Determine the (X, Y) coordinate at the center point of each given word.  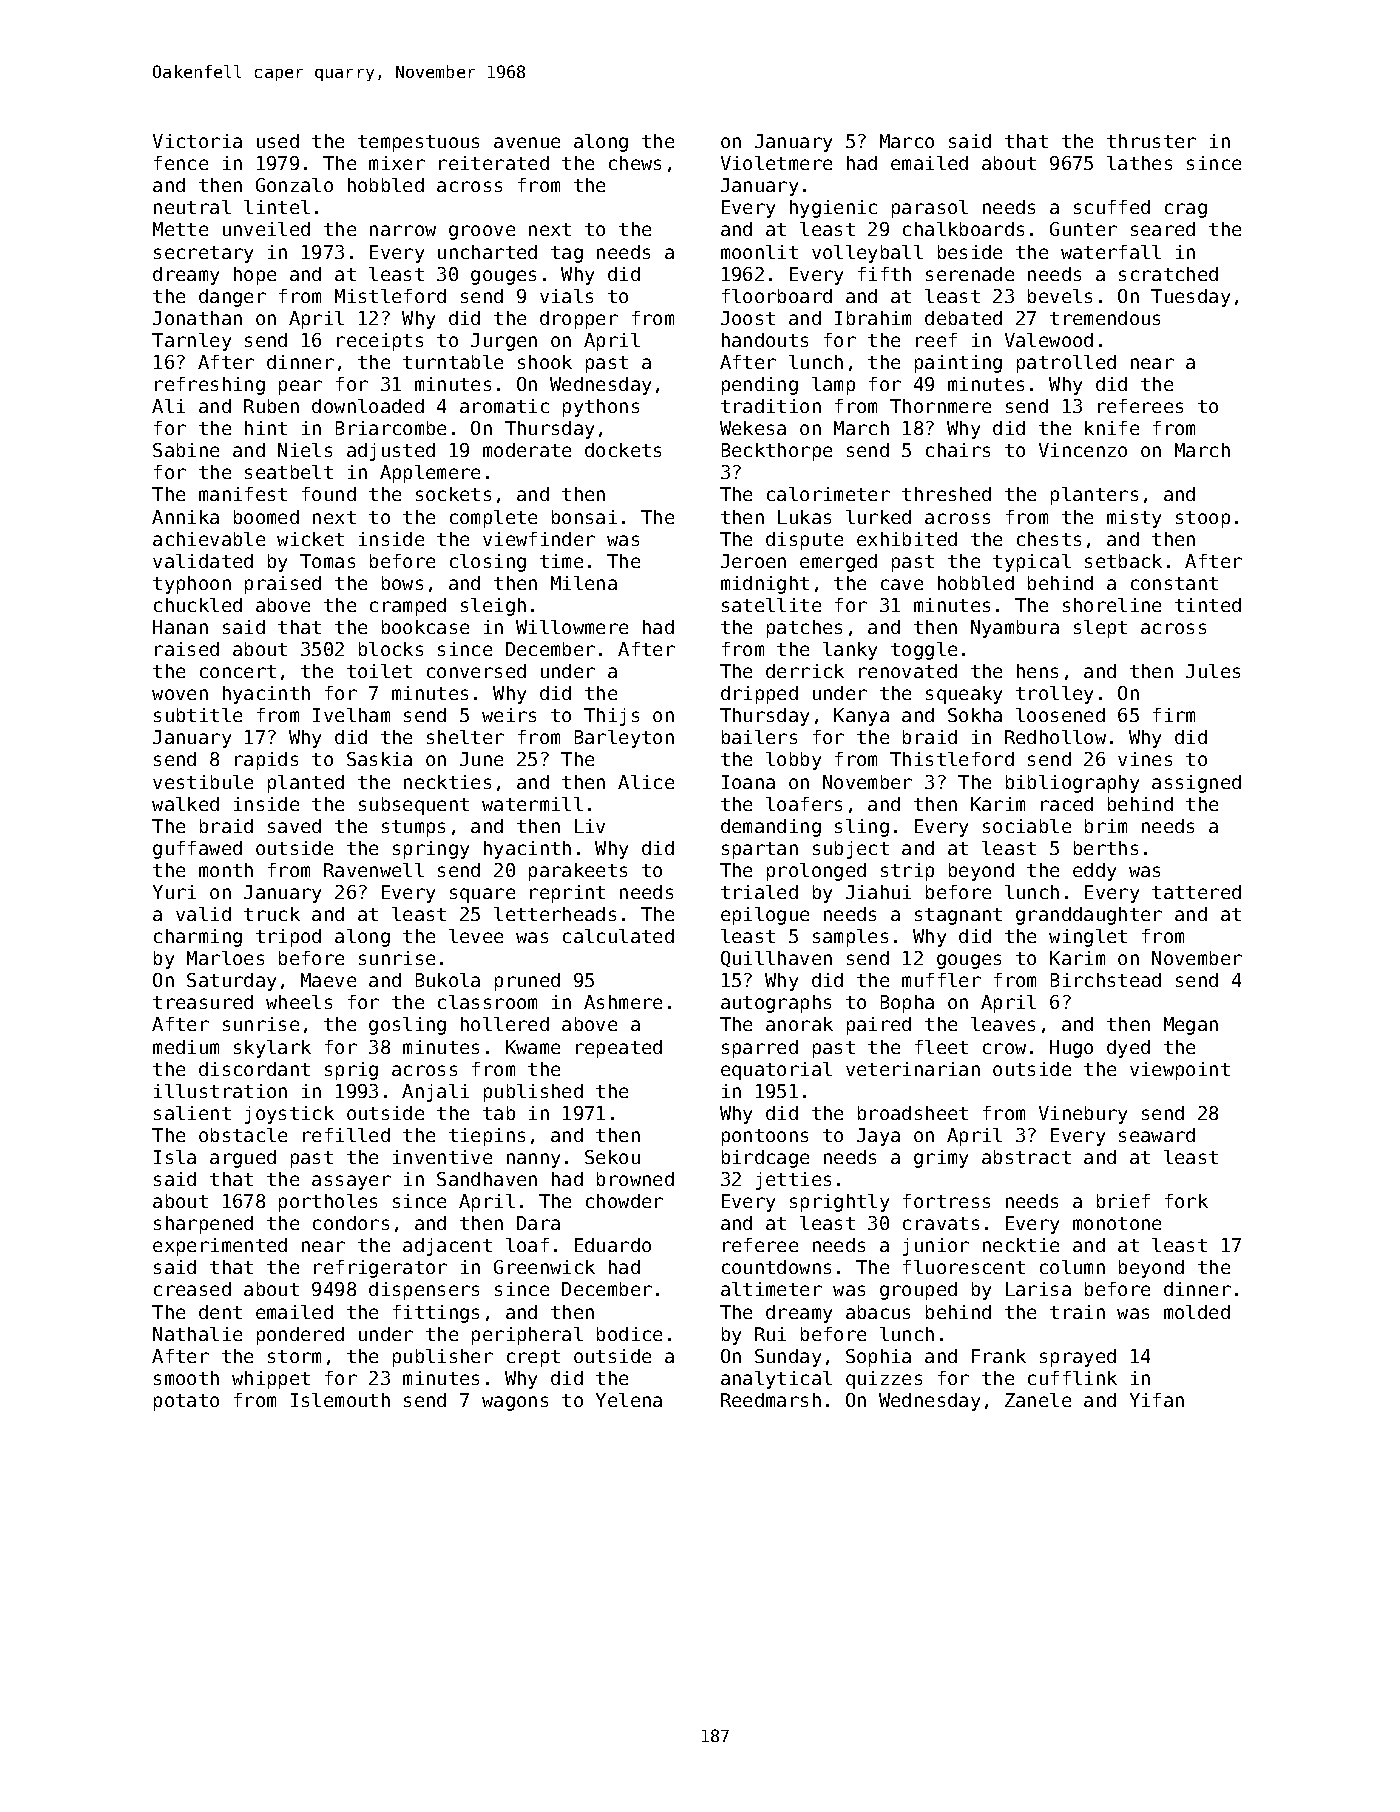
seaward (1157, 1135)
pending (760, 386)
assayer (351, 1182)
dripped (759, 695)
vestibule (203, 782)
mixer (397, 163)
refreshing (210, 386)
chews (635, 163)
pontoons (765, 1137)
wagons (515, 1403)
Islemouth (340, 1400)
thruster (1151, 141)
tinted (1208, 605)
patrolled (1066, 364)
